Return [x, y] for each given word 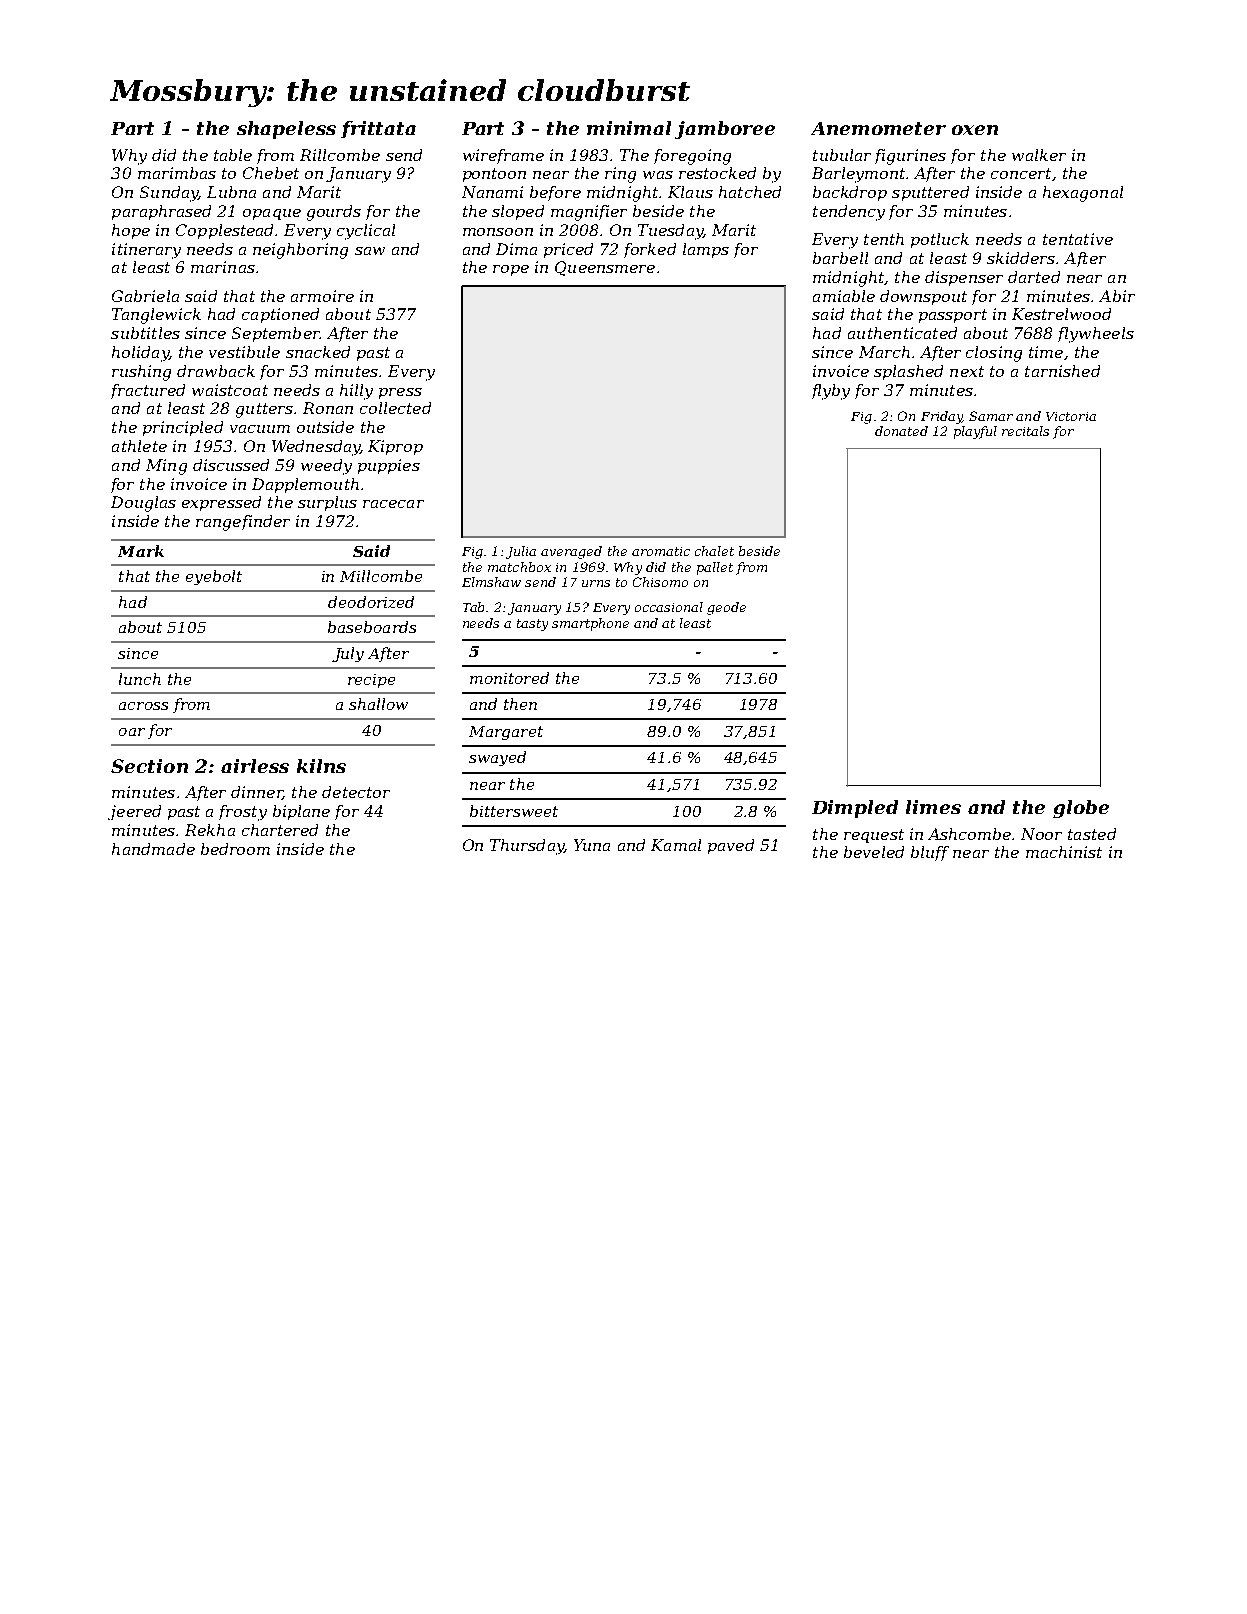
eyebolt [214, 577]
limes [933, 807]
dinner [257, 793]
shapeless [286, 130]
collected [395, 408]
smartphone [590, 624]
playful [975, 432]
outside [325, 427]
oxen [975, 130]
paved [731, 846]
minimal [629, 128]
